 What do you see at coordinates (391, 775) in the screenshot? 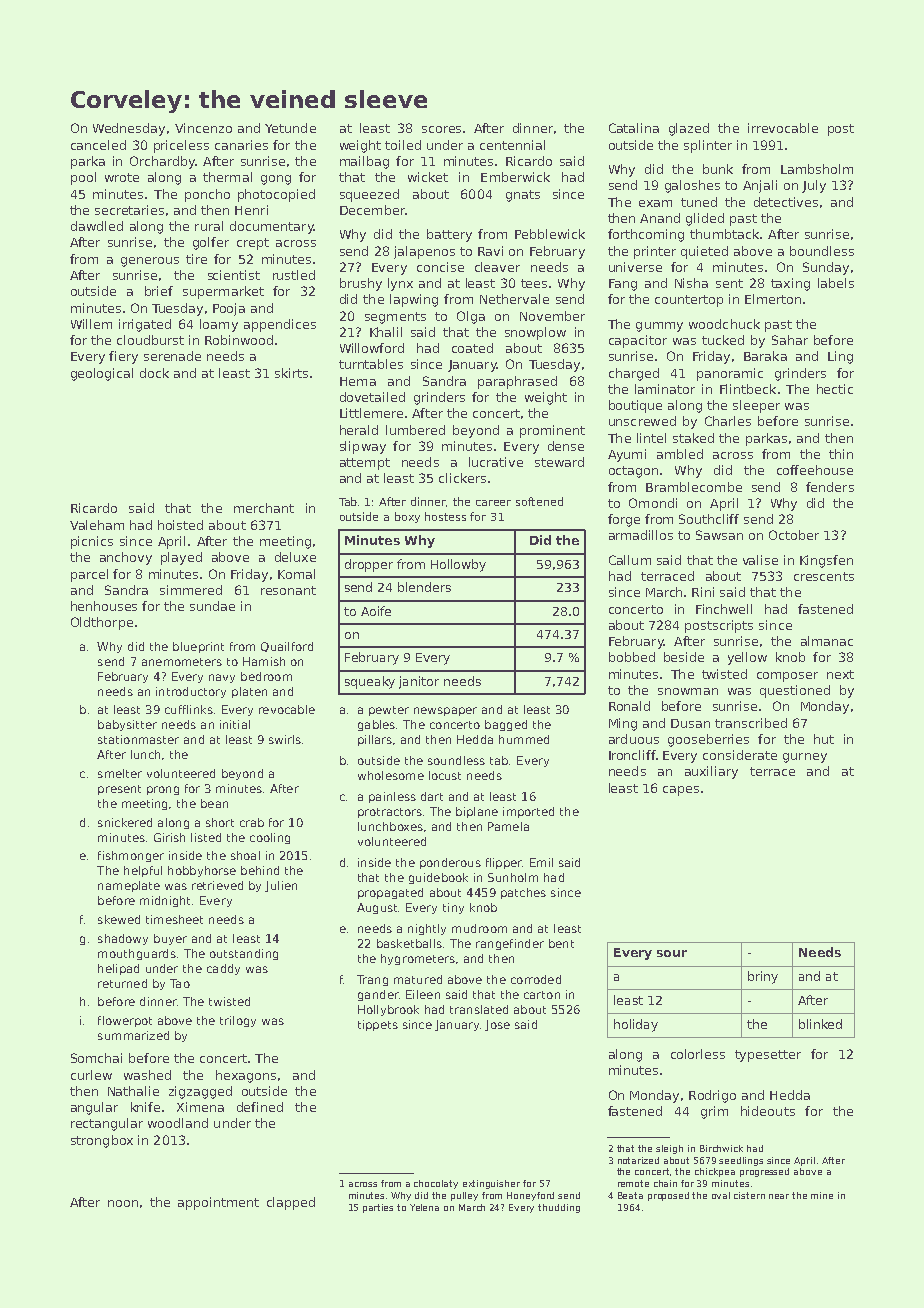
I see `wholesome` at bounding box center [391, 775].
